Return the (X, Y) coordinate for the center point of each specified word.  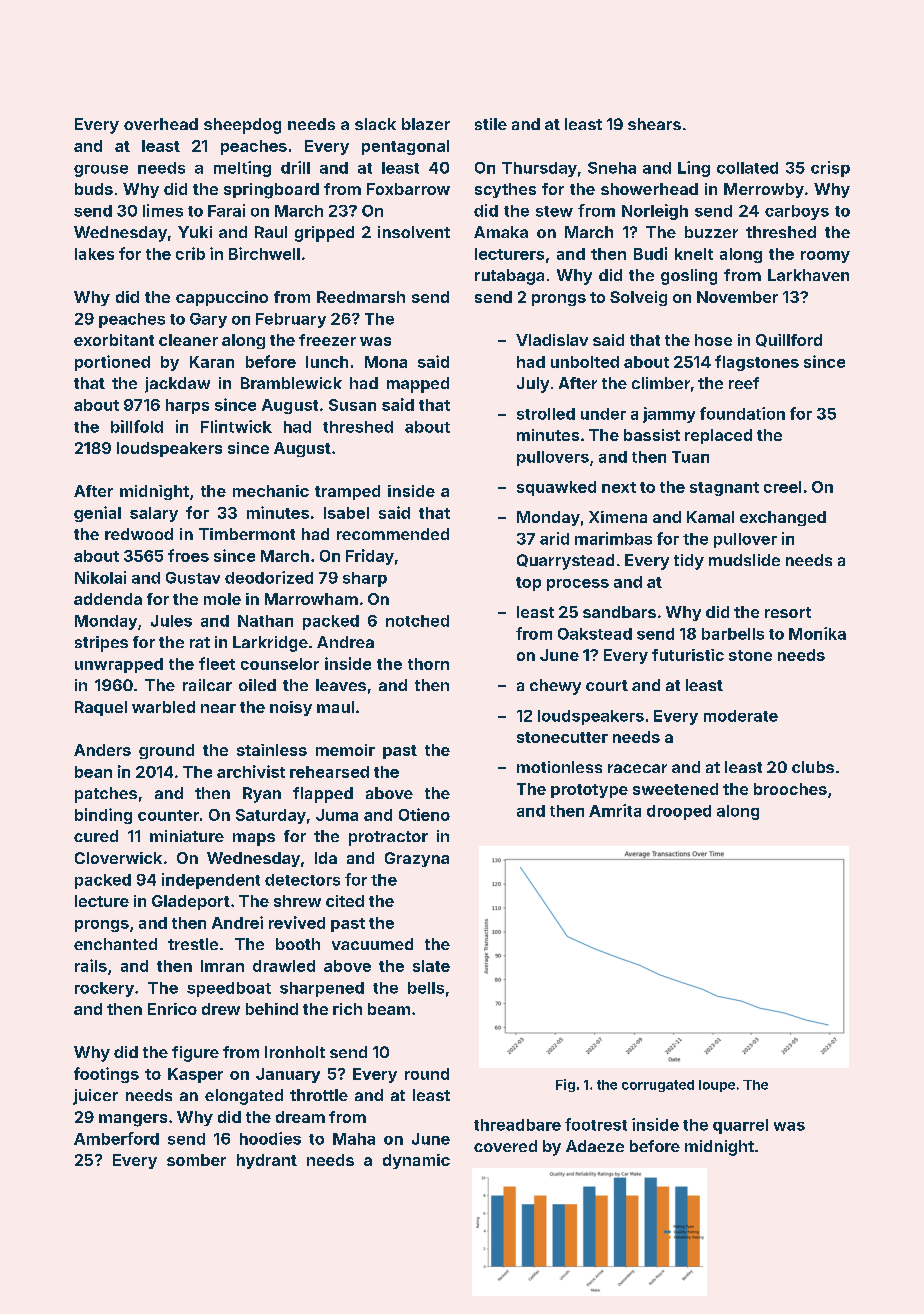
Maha (354, 1139)
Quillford (789, 340)
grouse (101, 171)
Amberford (116, 1138)
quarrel (740, 1126)
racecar (637, 768)
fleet (217, 663)
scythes (505, 190)
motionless (559, 767)
